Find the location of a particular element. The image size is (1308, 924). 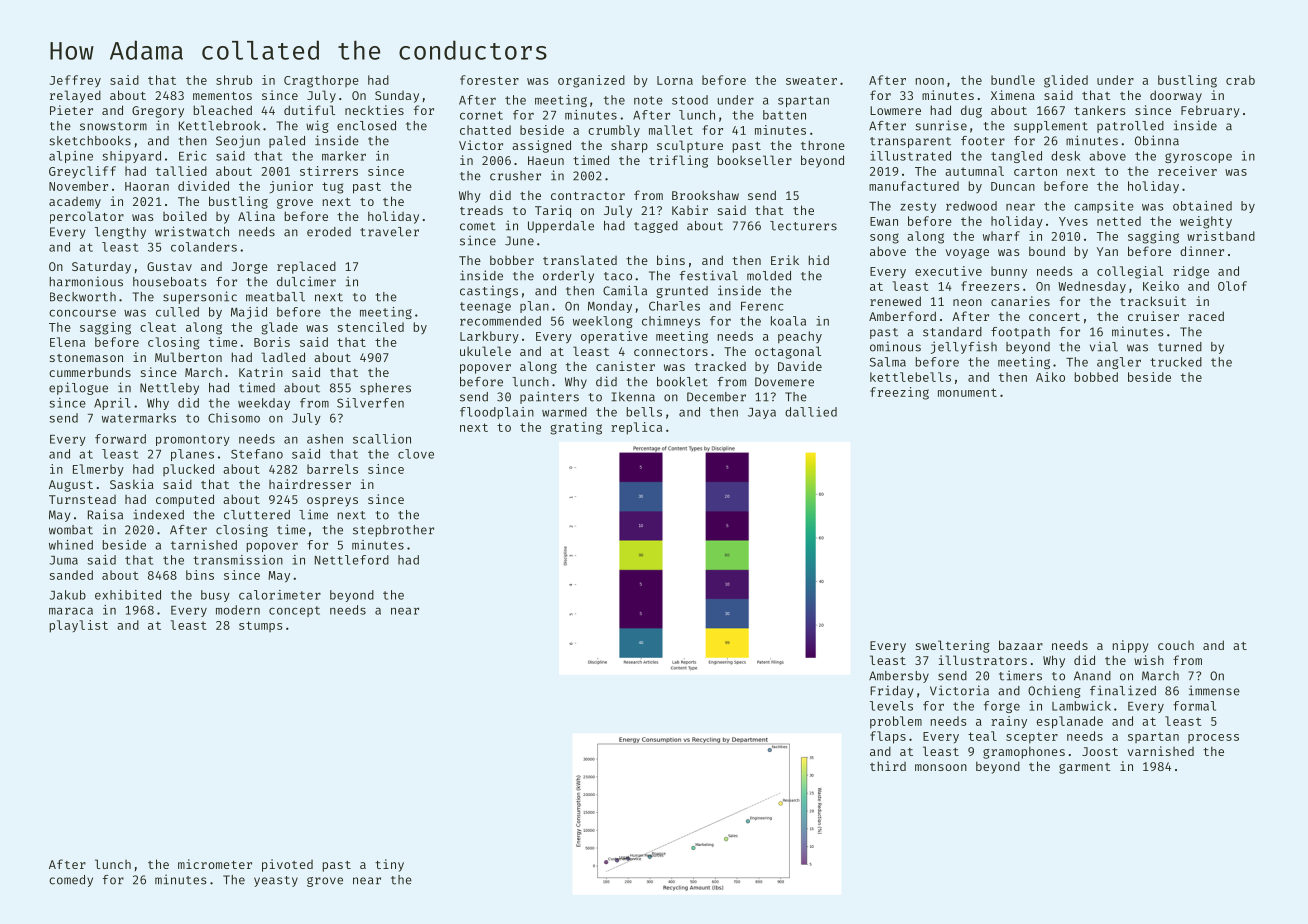

campsite is located at coordinates (1104, 207).
